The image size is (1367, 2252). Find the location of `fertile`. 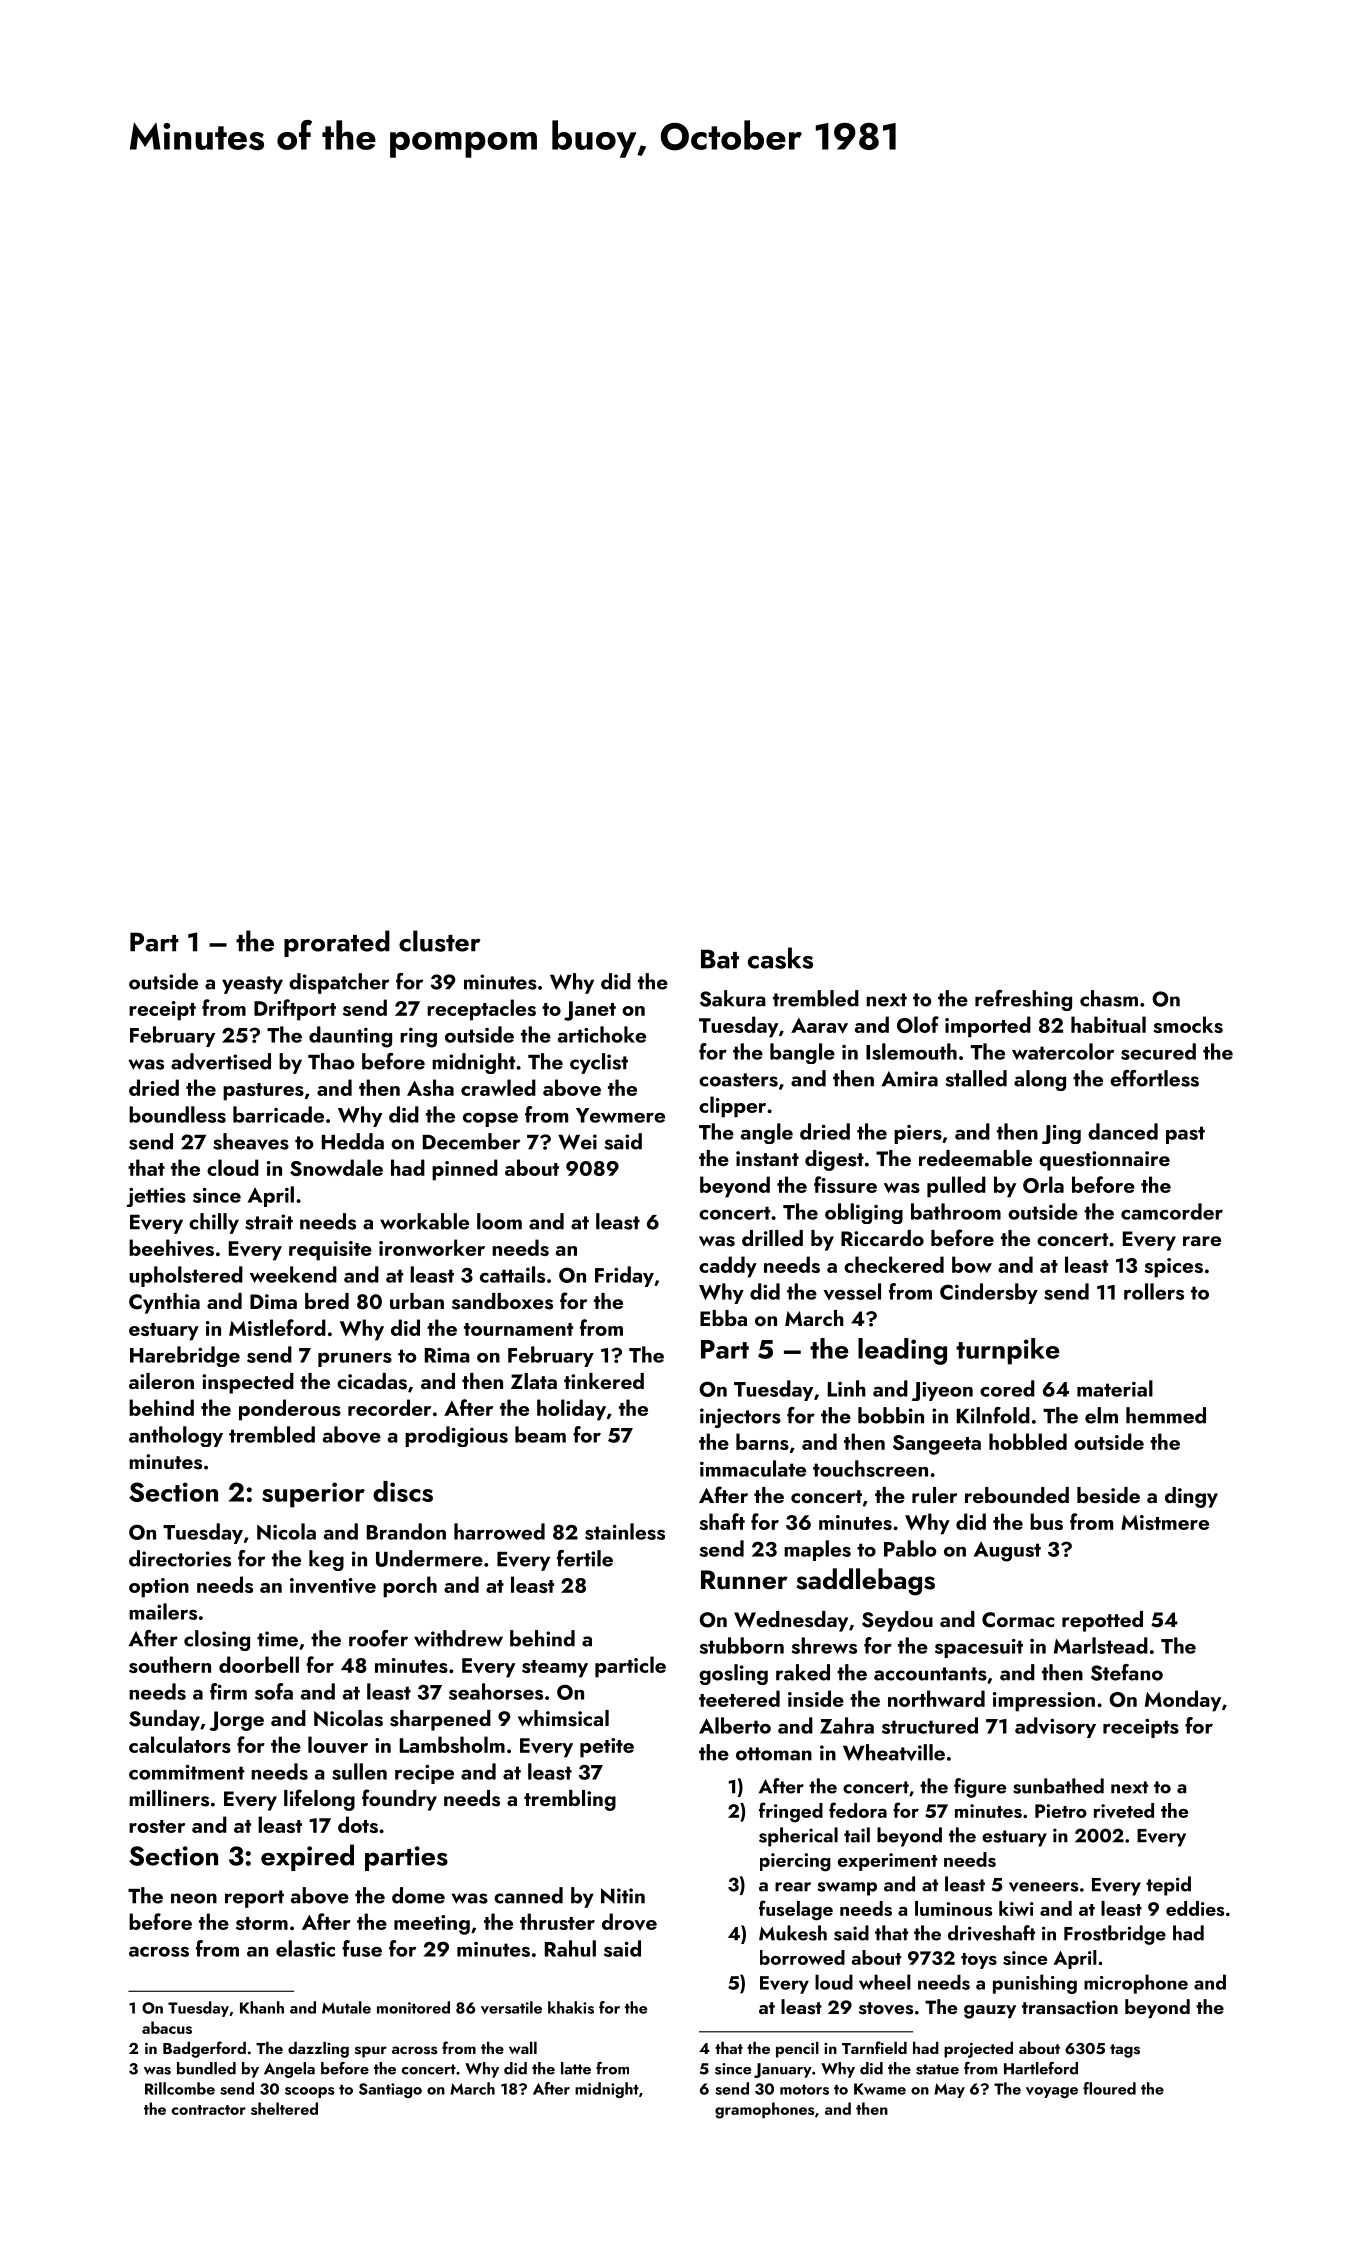

fertile is located at coordinates (585, 1558).
